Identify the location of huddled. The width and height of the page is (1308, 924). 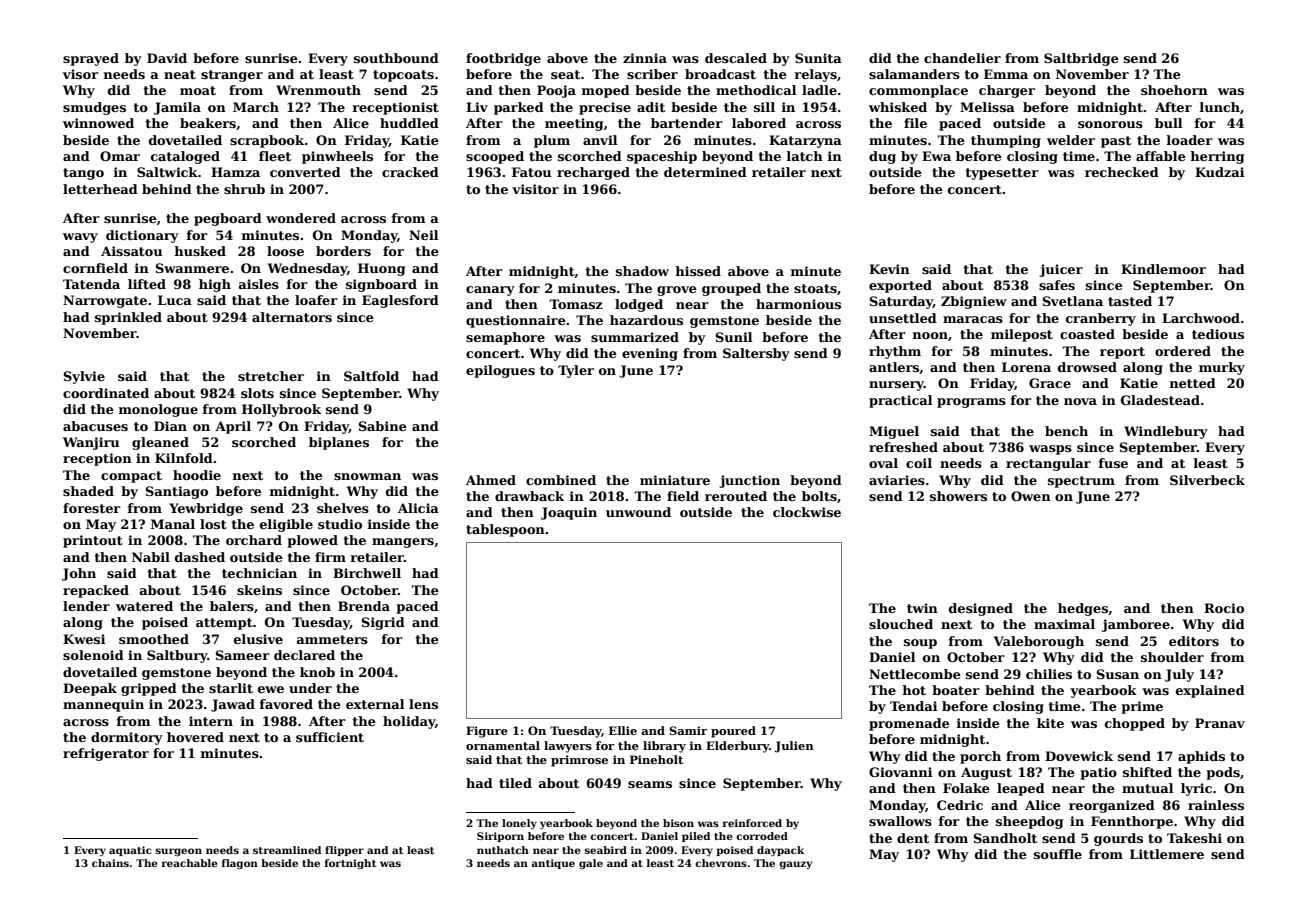
(409, 123).
